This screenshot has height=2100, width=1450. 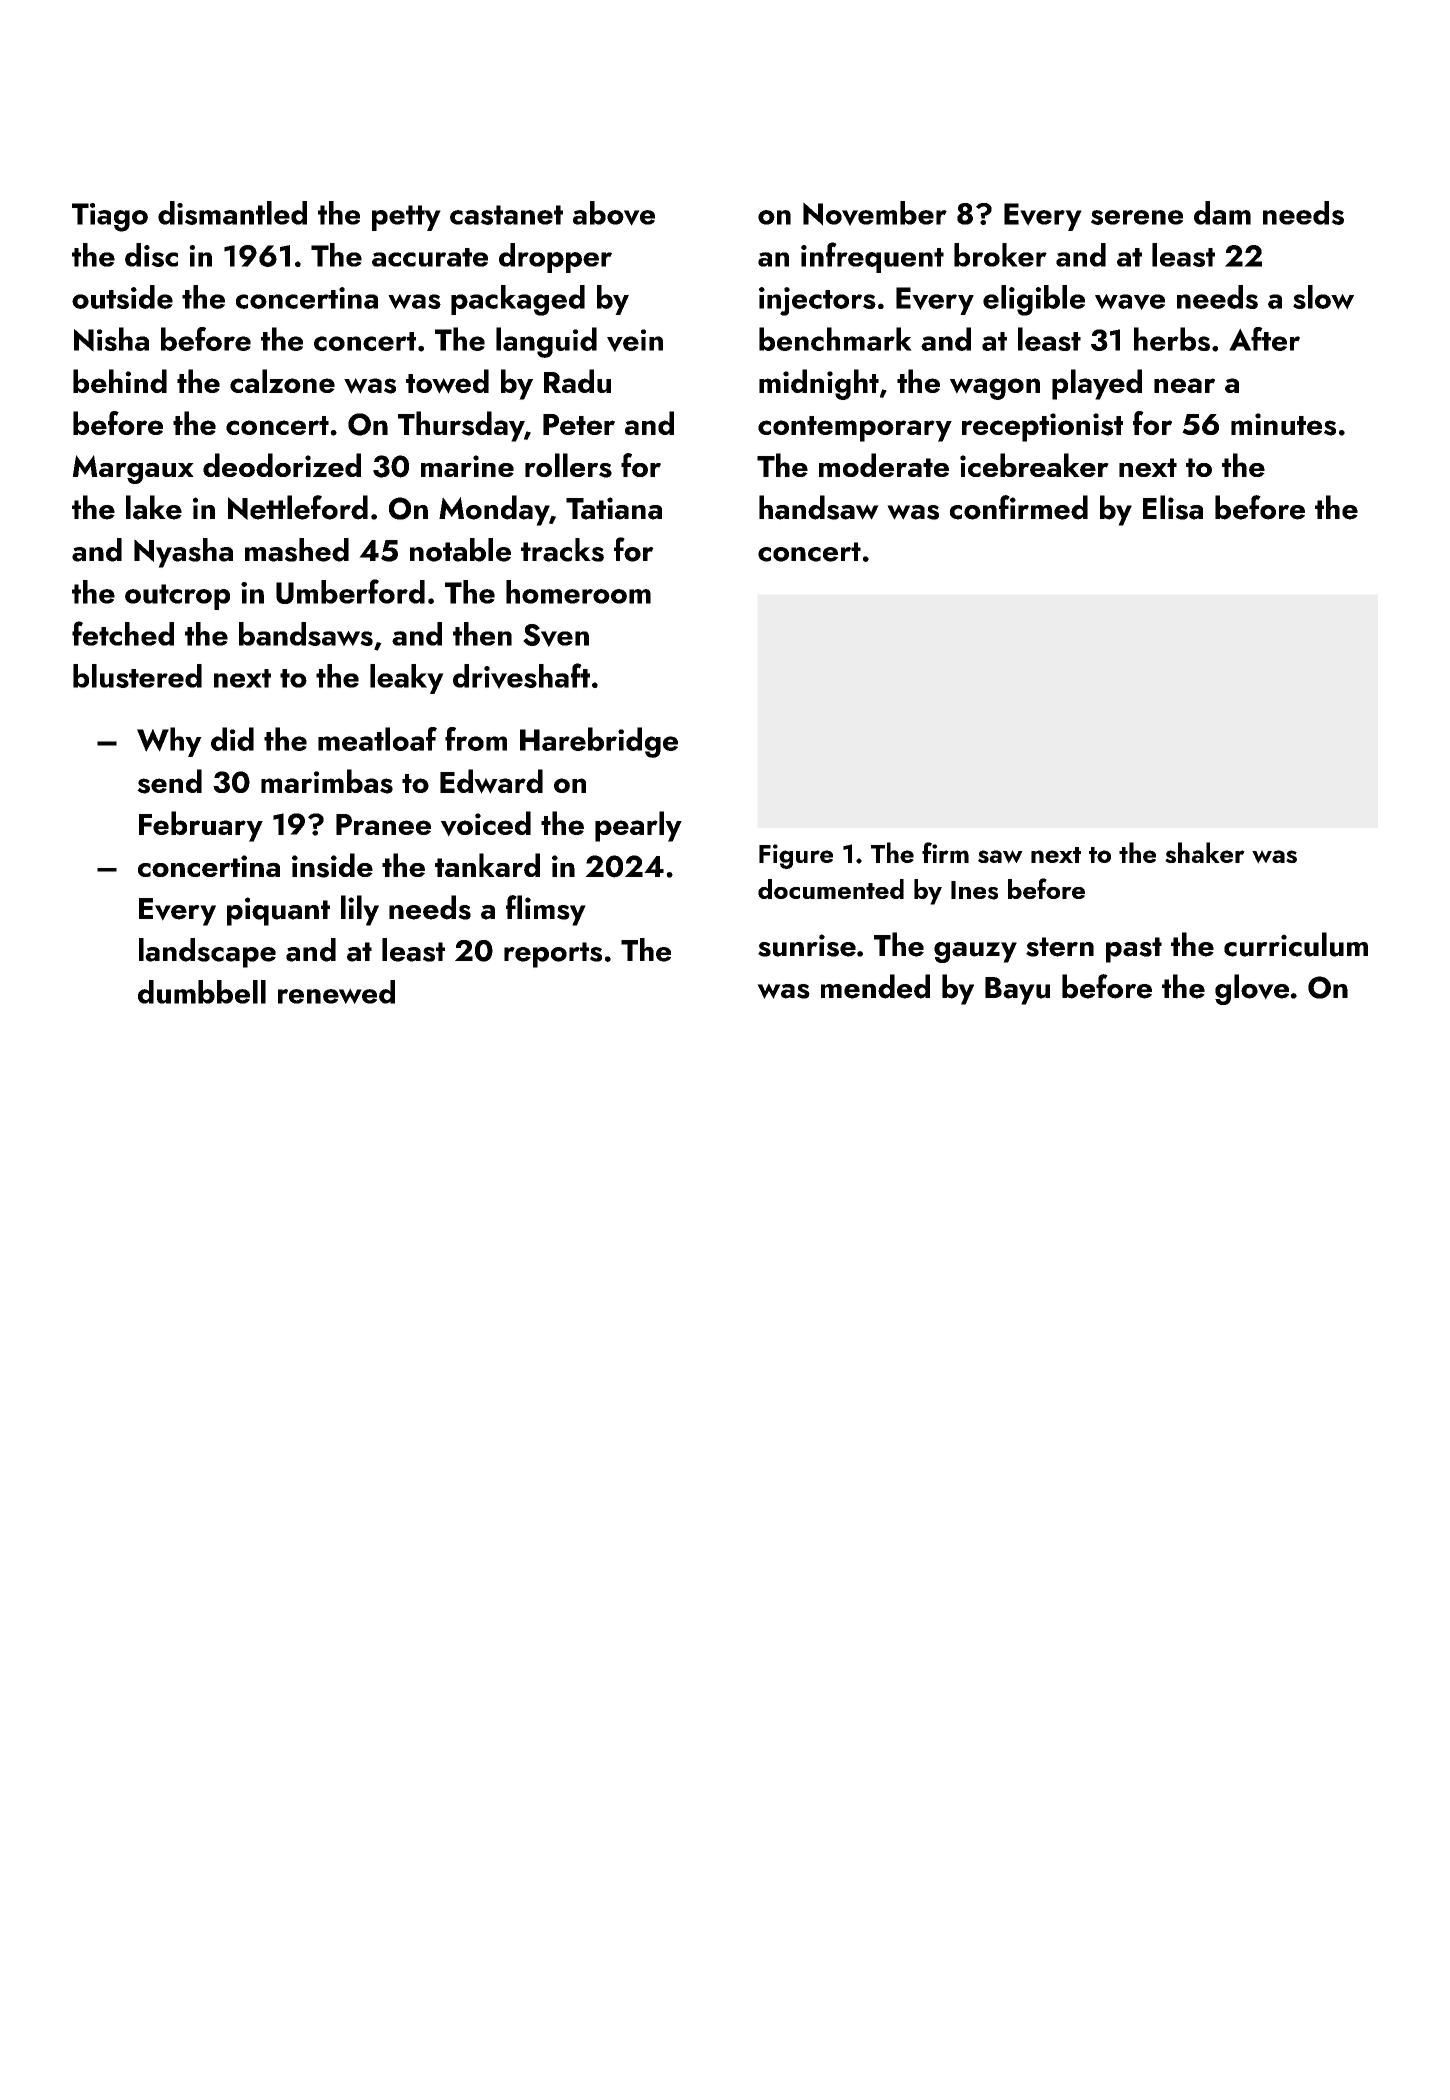 What do you see at coordinates (232, 213) in the screenshot?
I see `dismantled` at bounding box center [232, 213].
